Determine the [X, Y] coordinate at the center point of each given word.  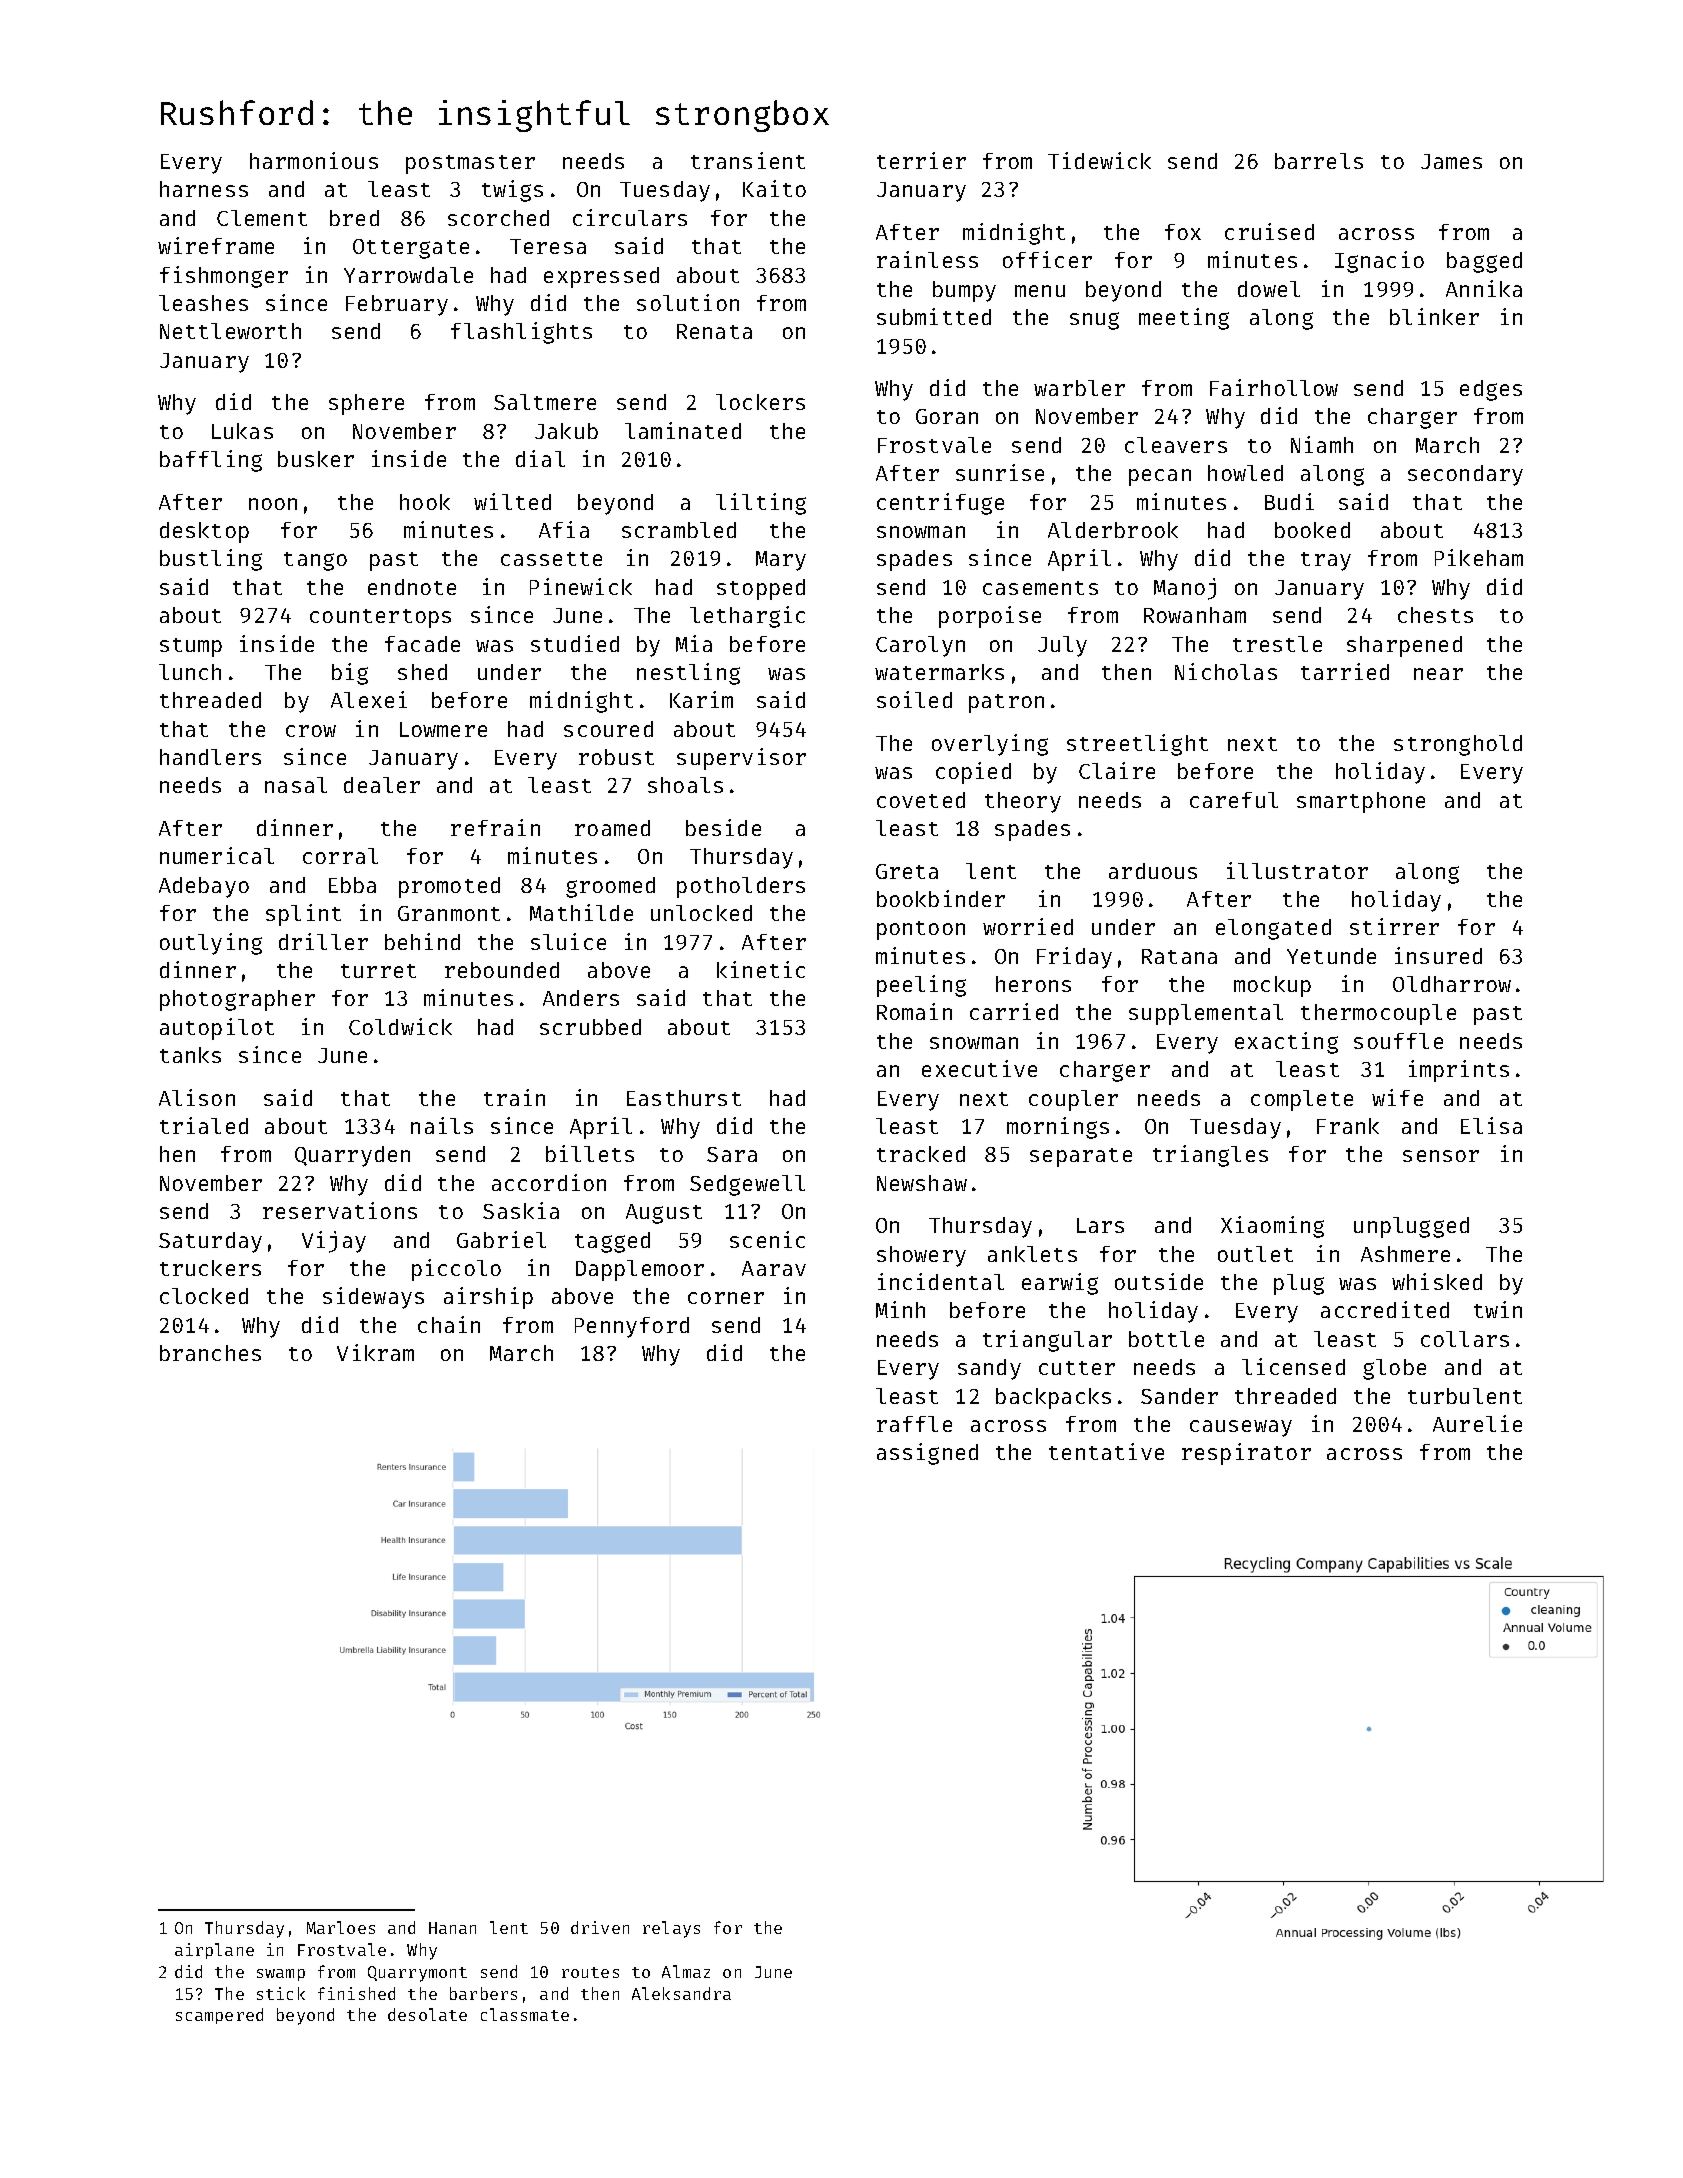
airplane [214, 1951]
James [1451, 161]
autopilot [217, 1029]
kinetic [761, 969]
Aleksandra [681, 1993]
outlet [1255, 1254]
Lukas [242, 431]
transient [748, 160]
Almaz [686, 1971]
